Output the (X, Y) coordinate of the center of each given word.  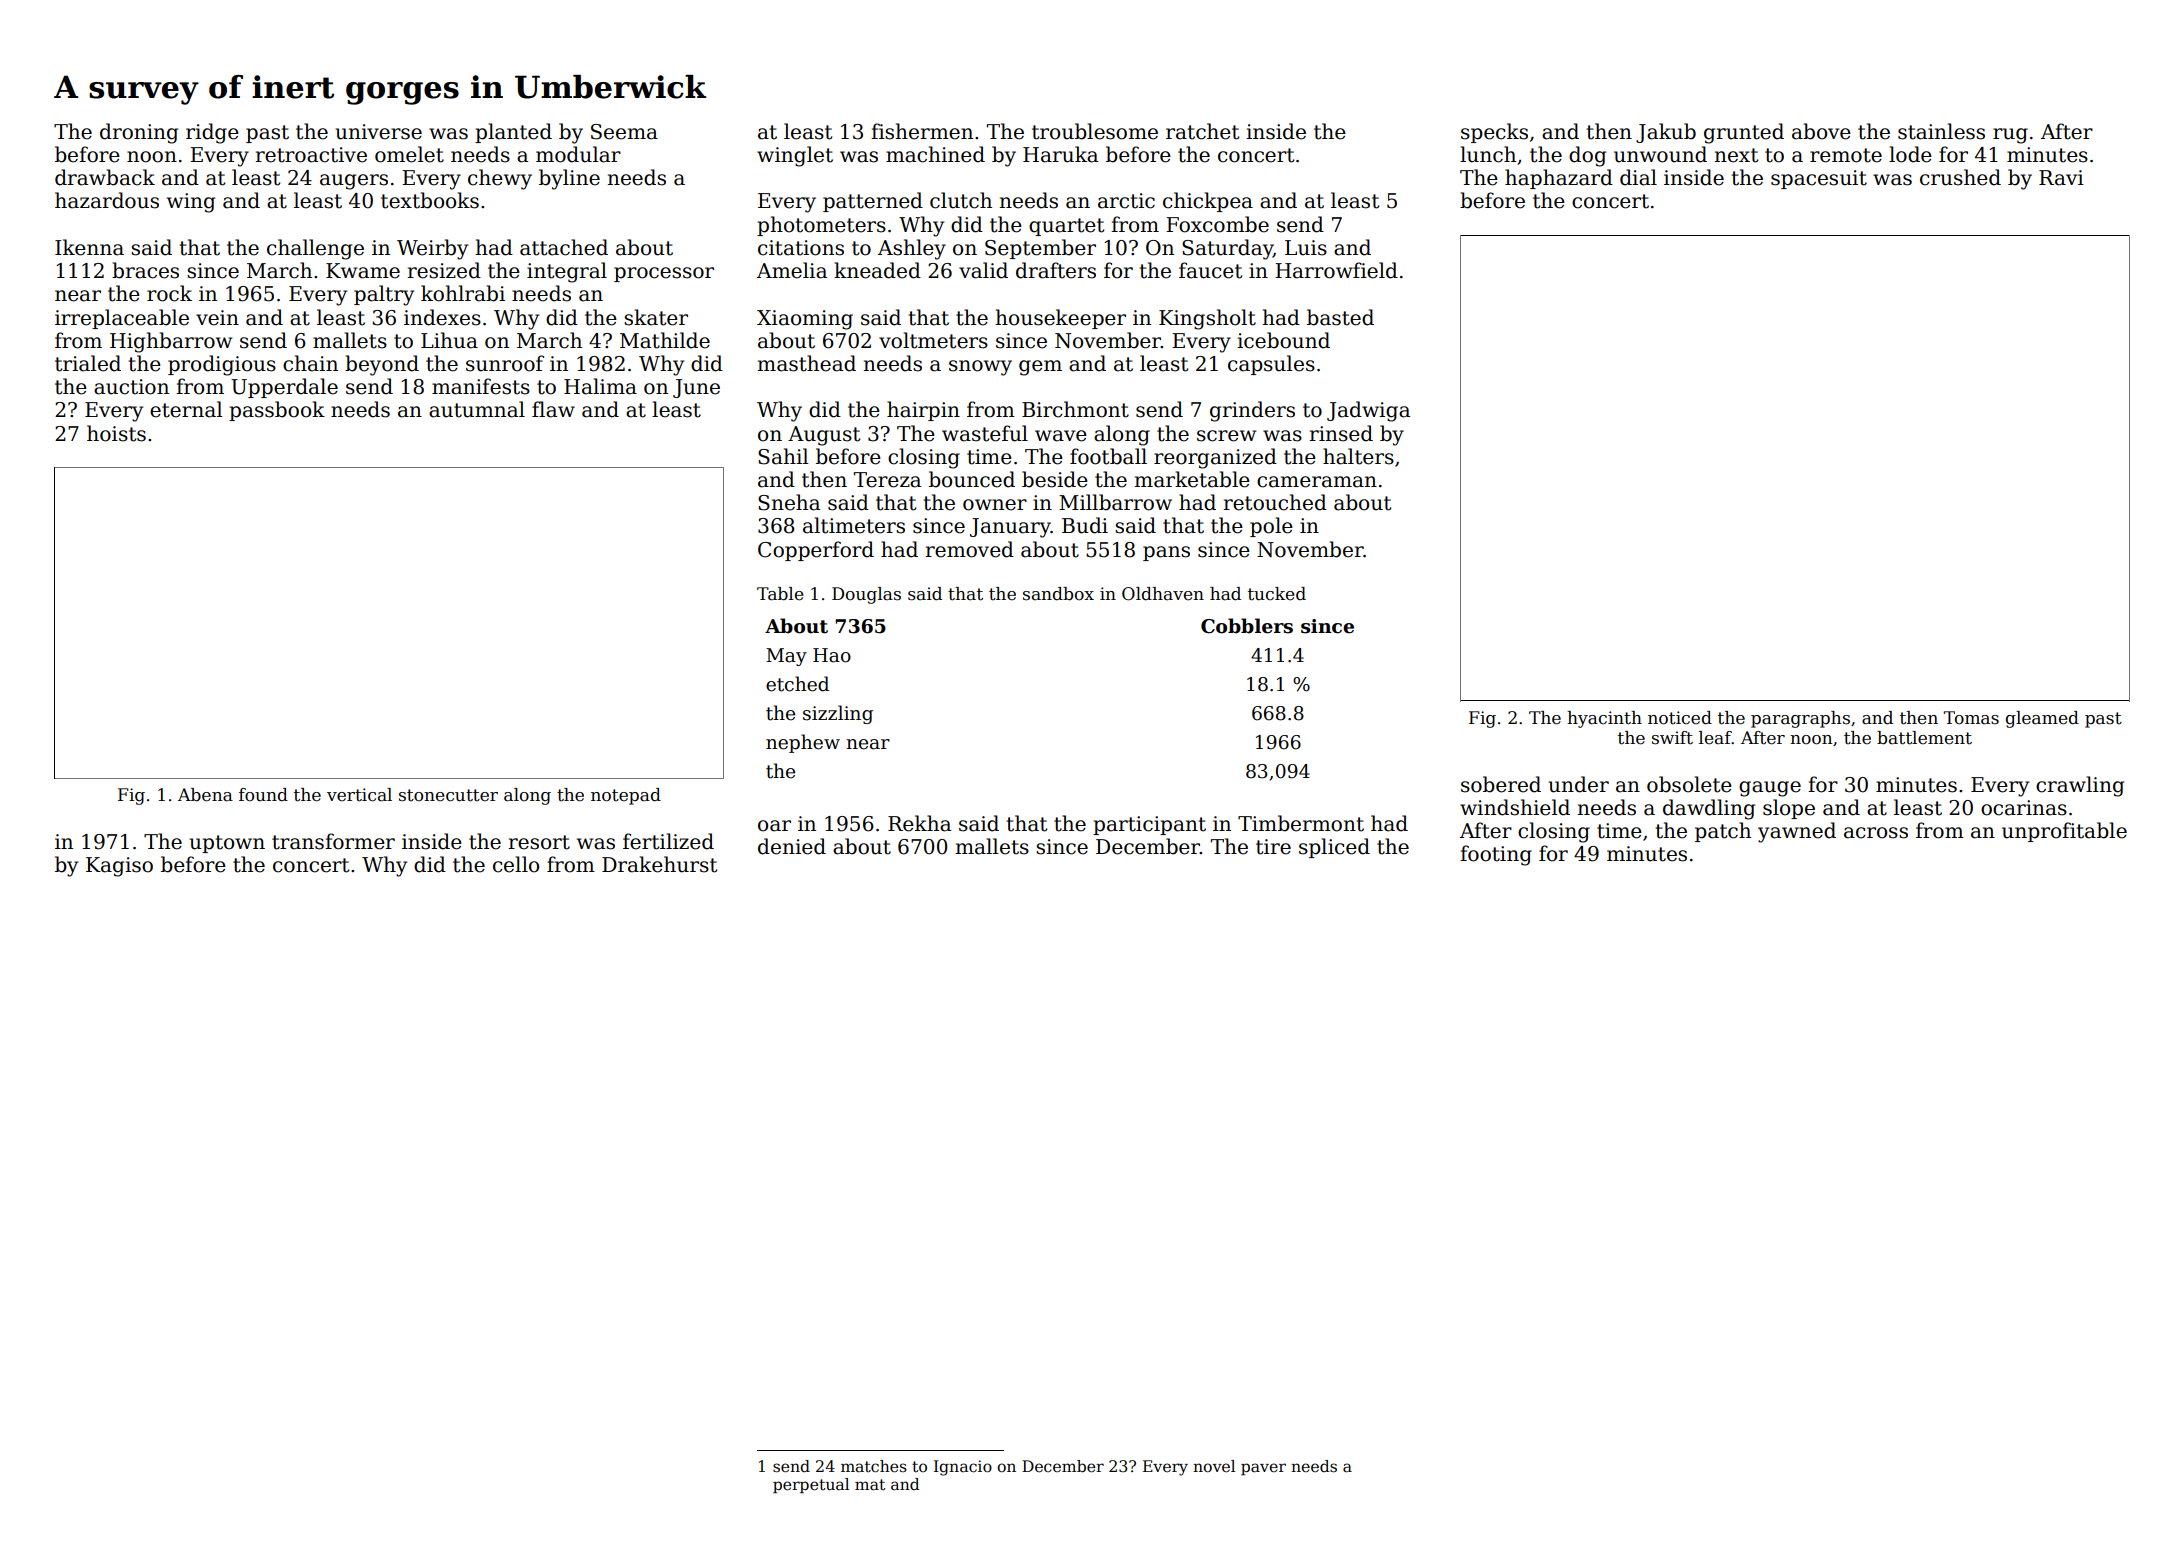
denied (792, 846)
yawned (1797, 832)
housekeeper (1061, 319)
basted (1340, 317)
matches (874, 1466)
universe (378, 132)
